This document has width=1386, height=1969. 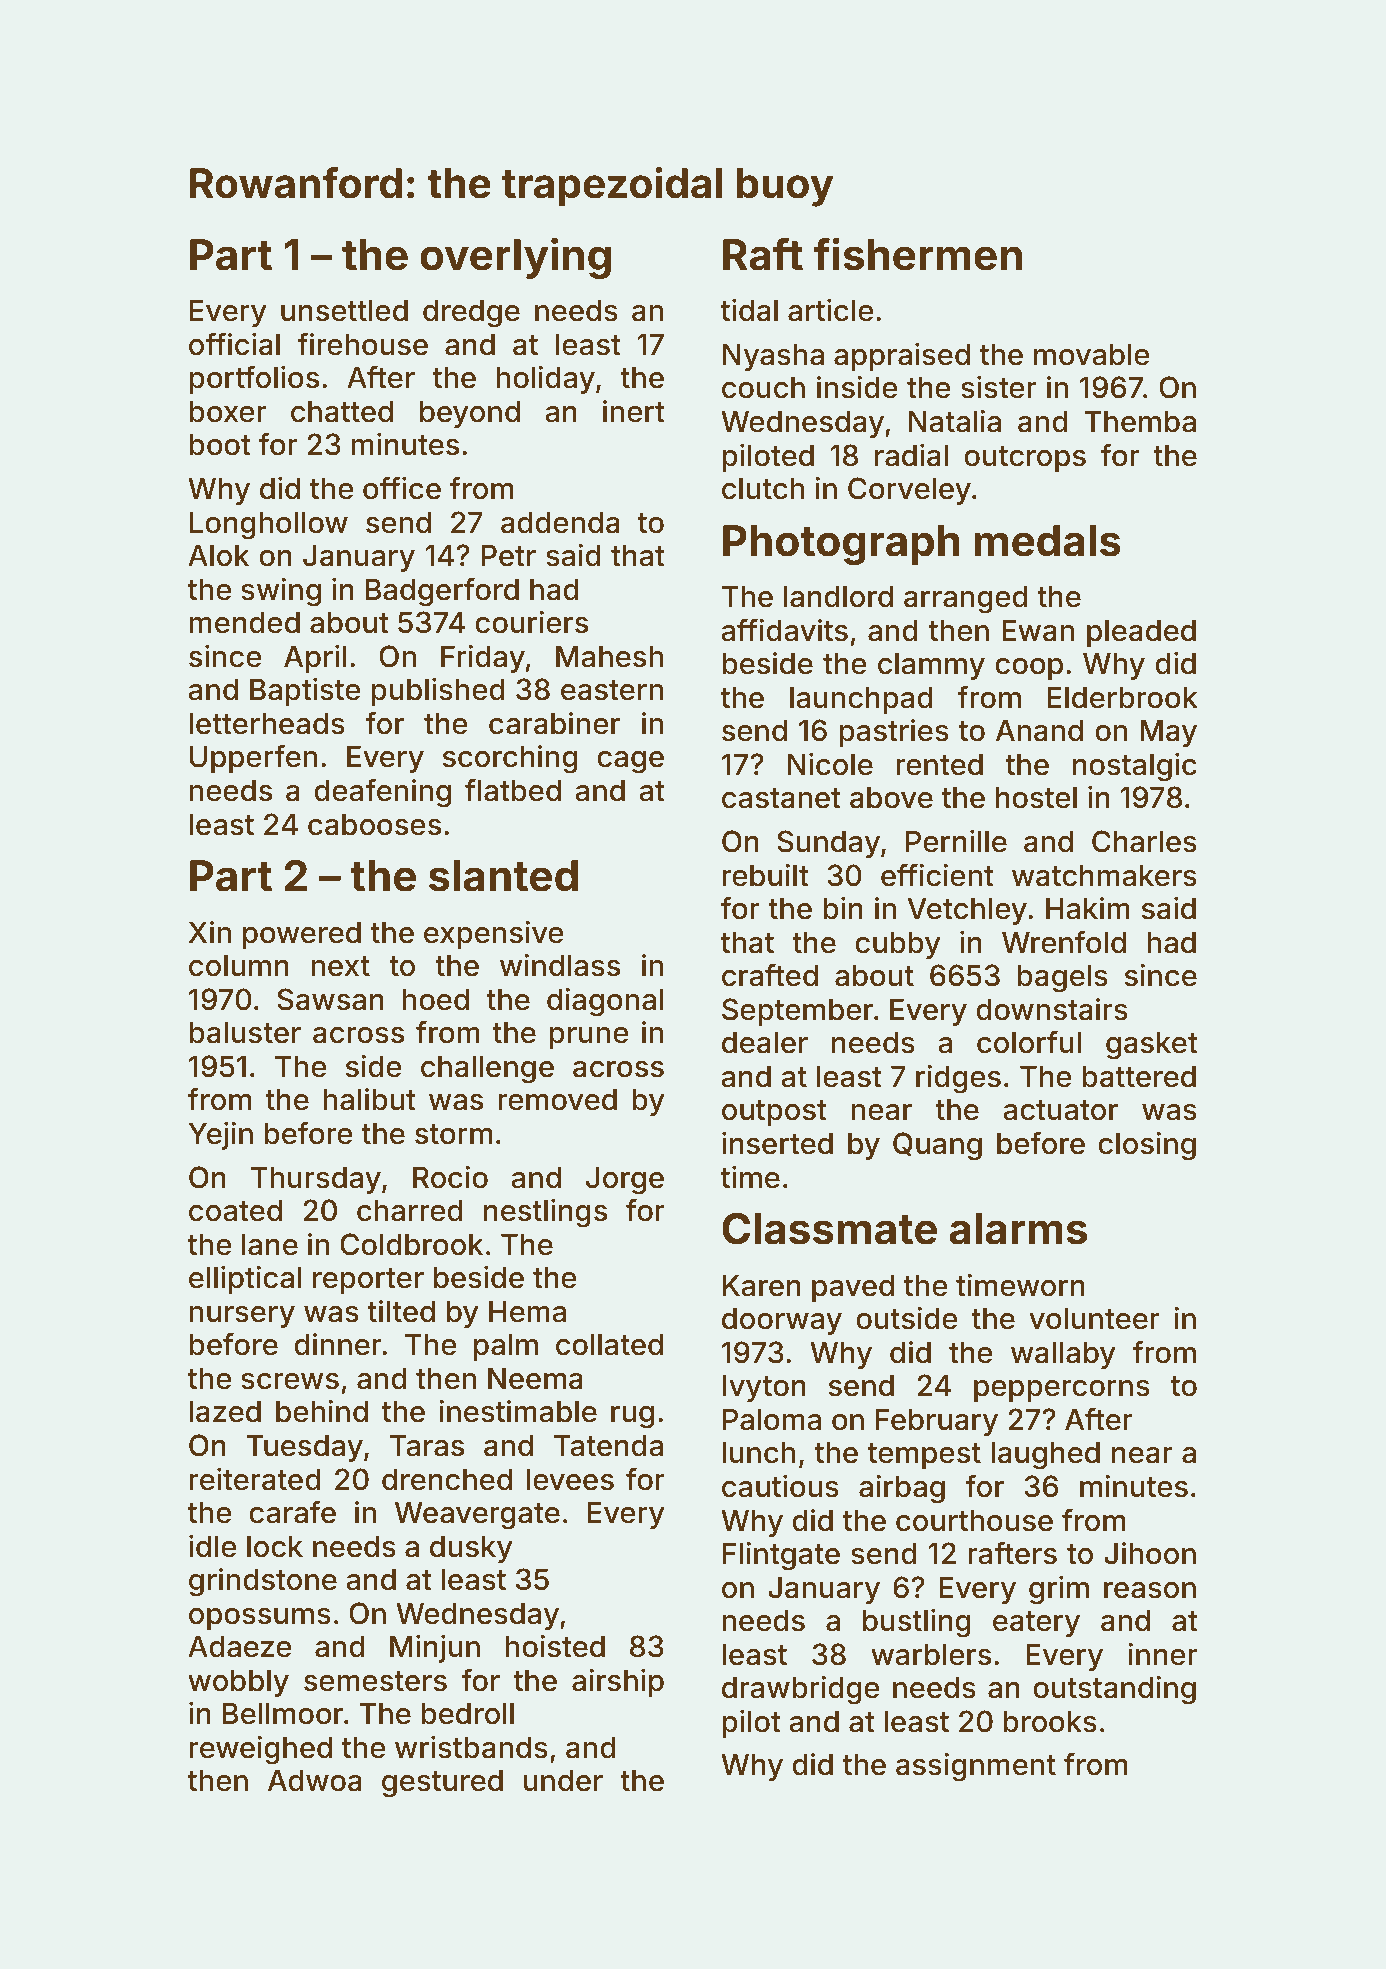 What do you see at coordinates (1091, 354) in the document?
I see `movable` at bounding box center [1091, 354].
